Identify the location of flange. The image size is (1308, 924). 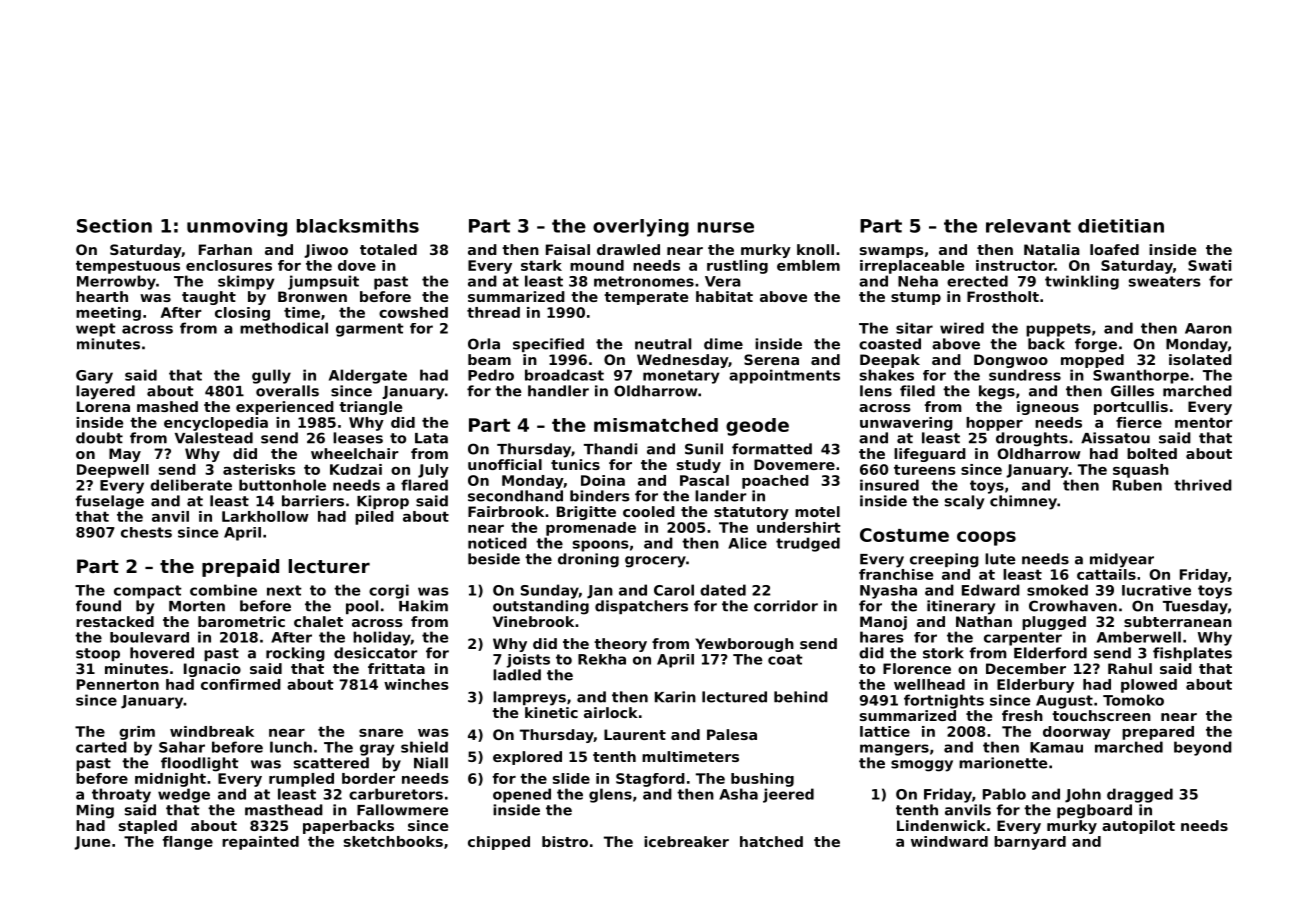
(188, 843).
